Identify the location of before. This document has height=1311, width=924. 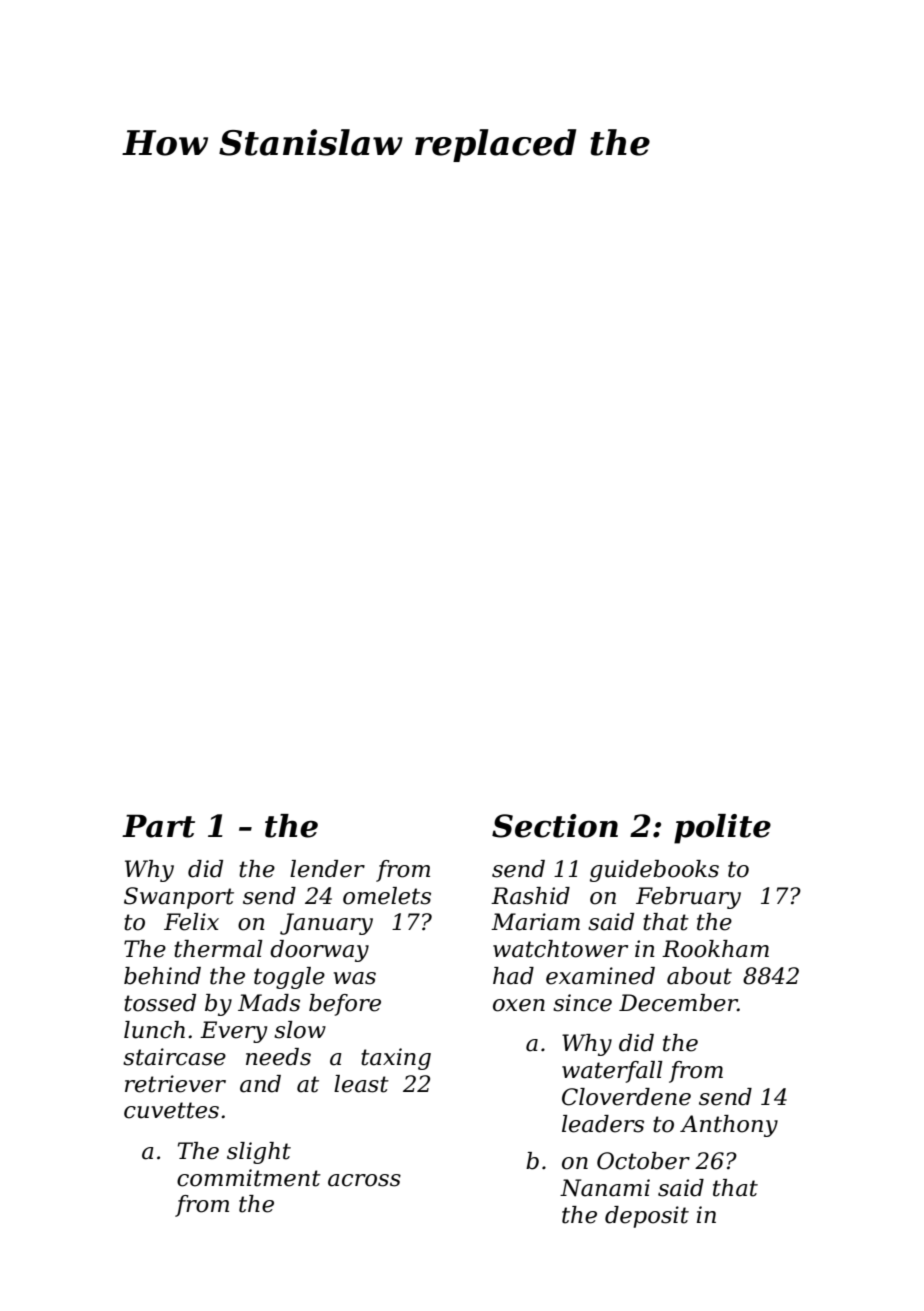
(345, 1005).
